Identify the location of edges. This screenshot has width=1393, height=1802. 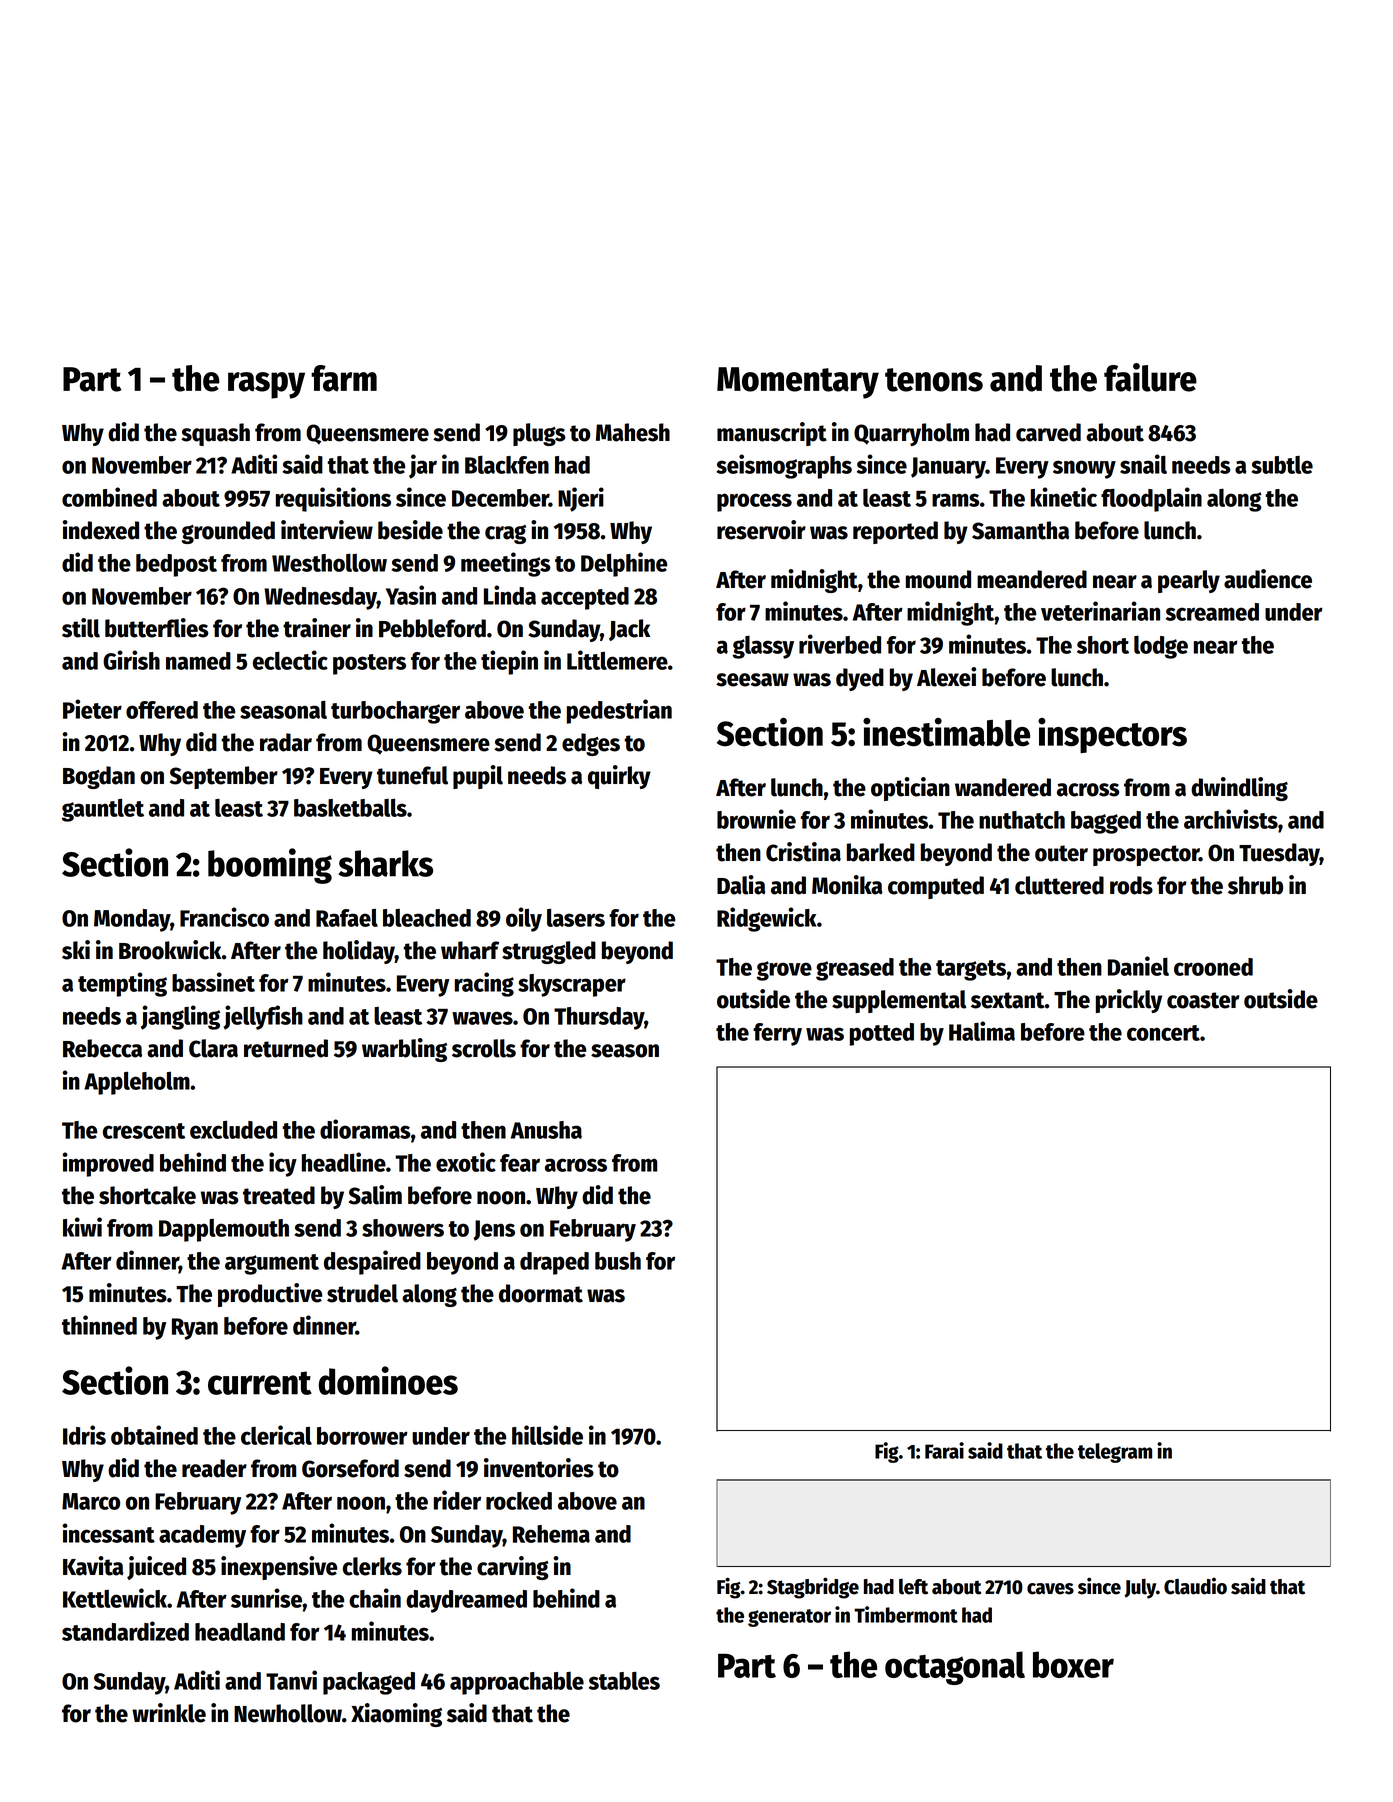
(591, 744).
